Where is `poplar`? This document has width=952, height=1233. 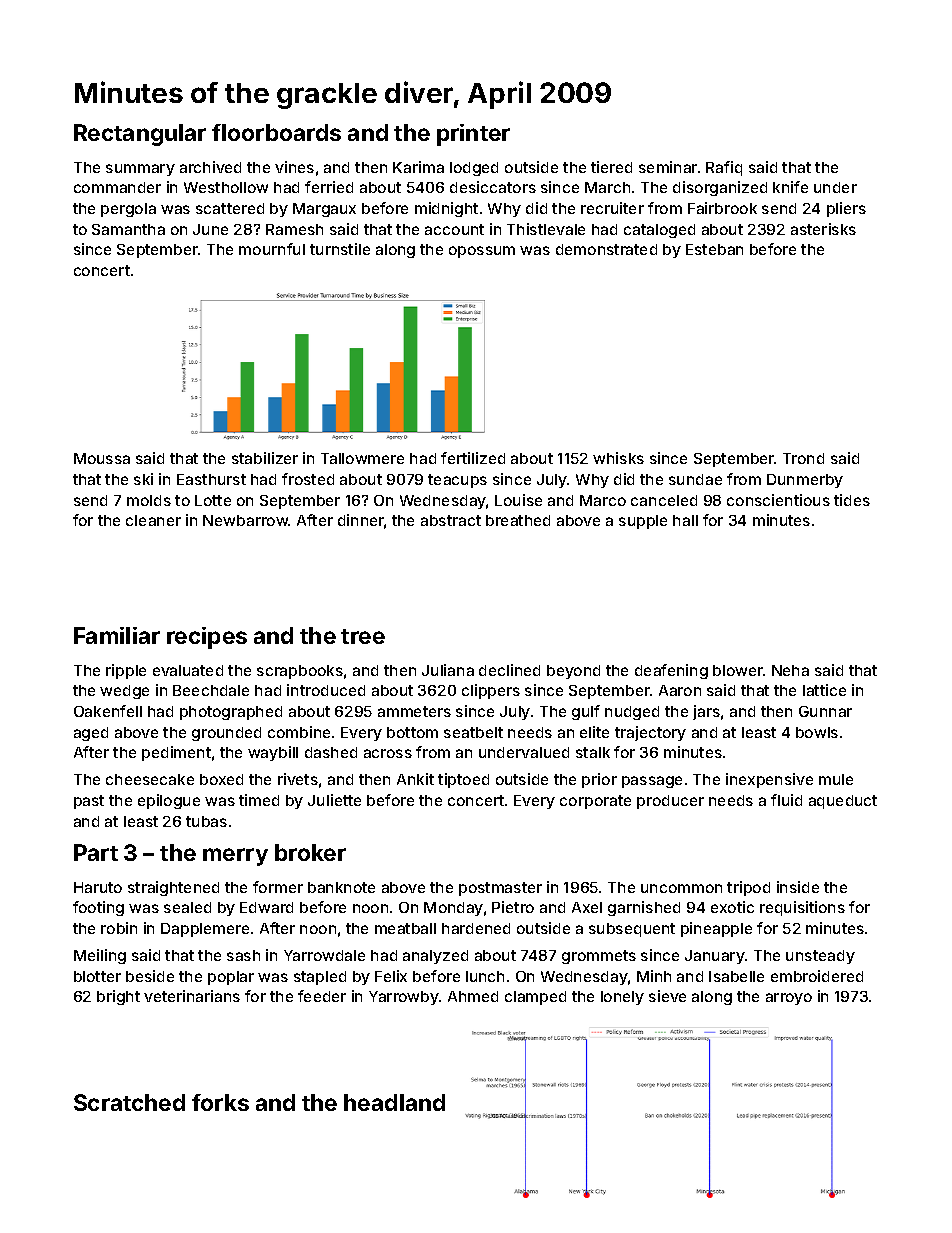 poplar is located at coordinates (231, 978).
